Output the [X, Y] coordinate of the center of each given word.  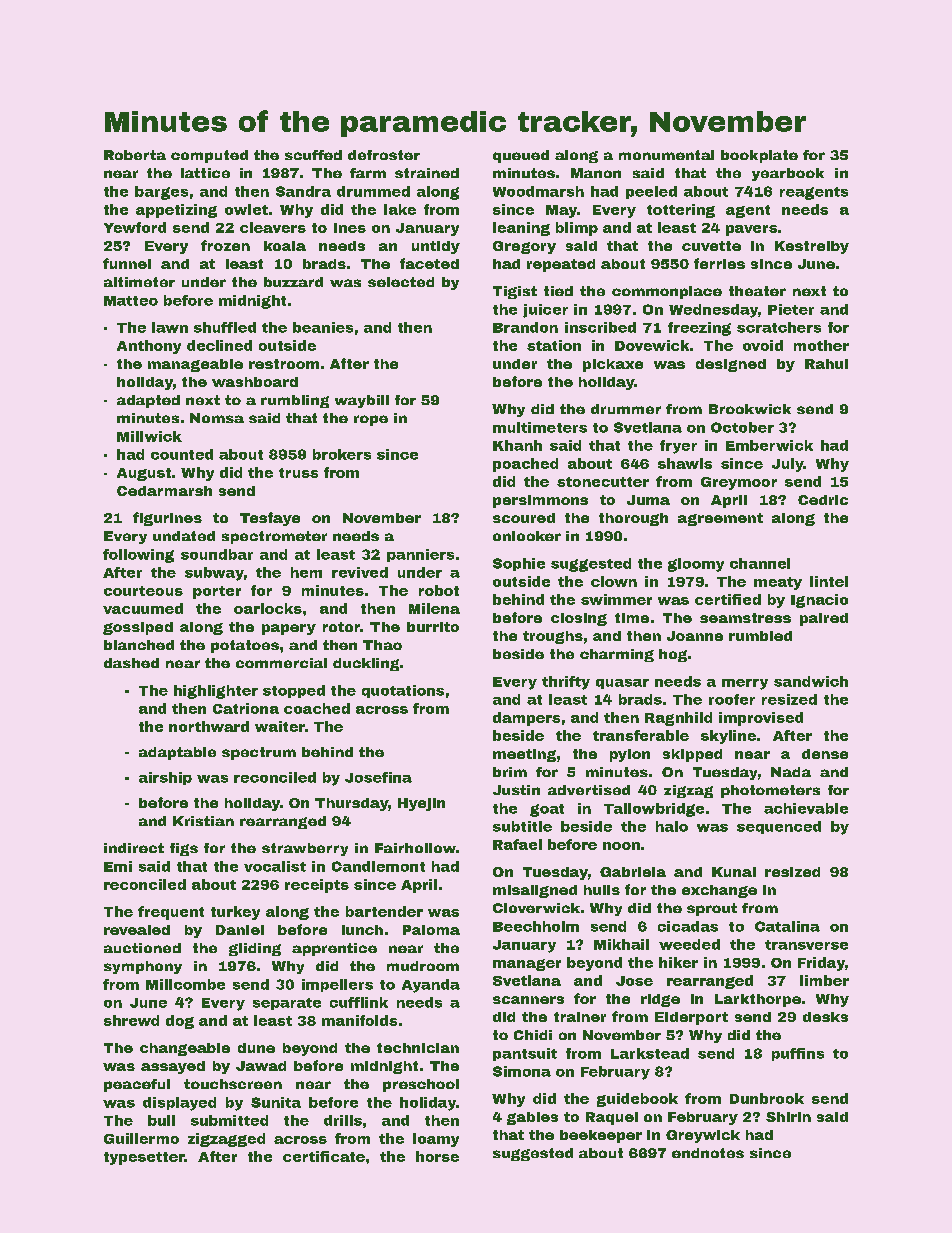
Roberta [135, 155]
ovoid [763, 345]
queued [521, 156]
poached [525, 465]
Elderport [691, 1018]
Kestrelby [812, 247]
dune [256, 1048]
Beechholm [536, 926]
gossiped [138, 628]
